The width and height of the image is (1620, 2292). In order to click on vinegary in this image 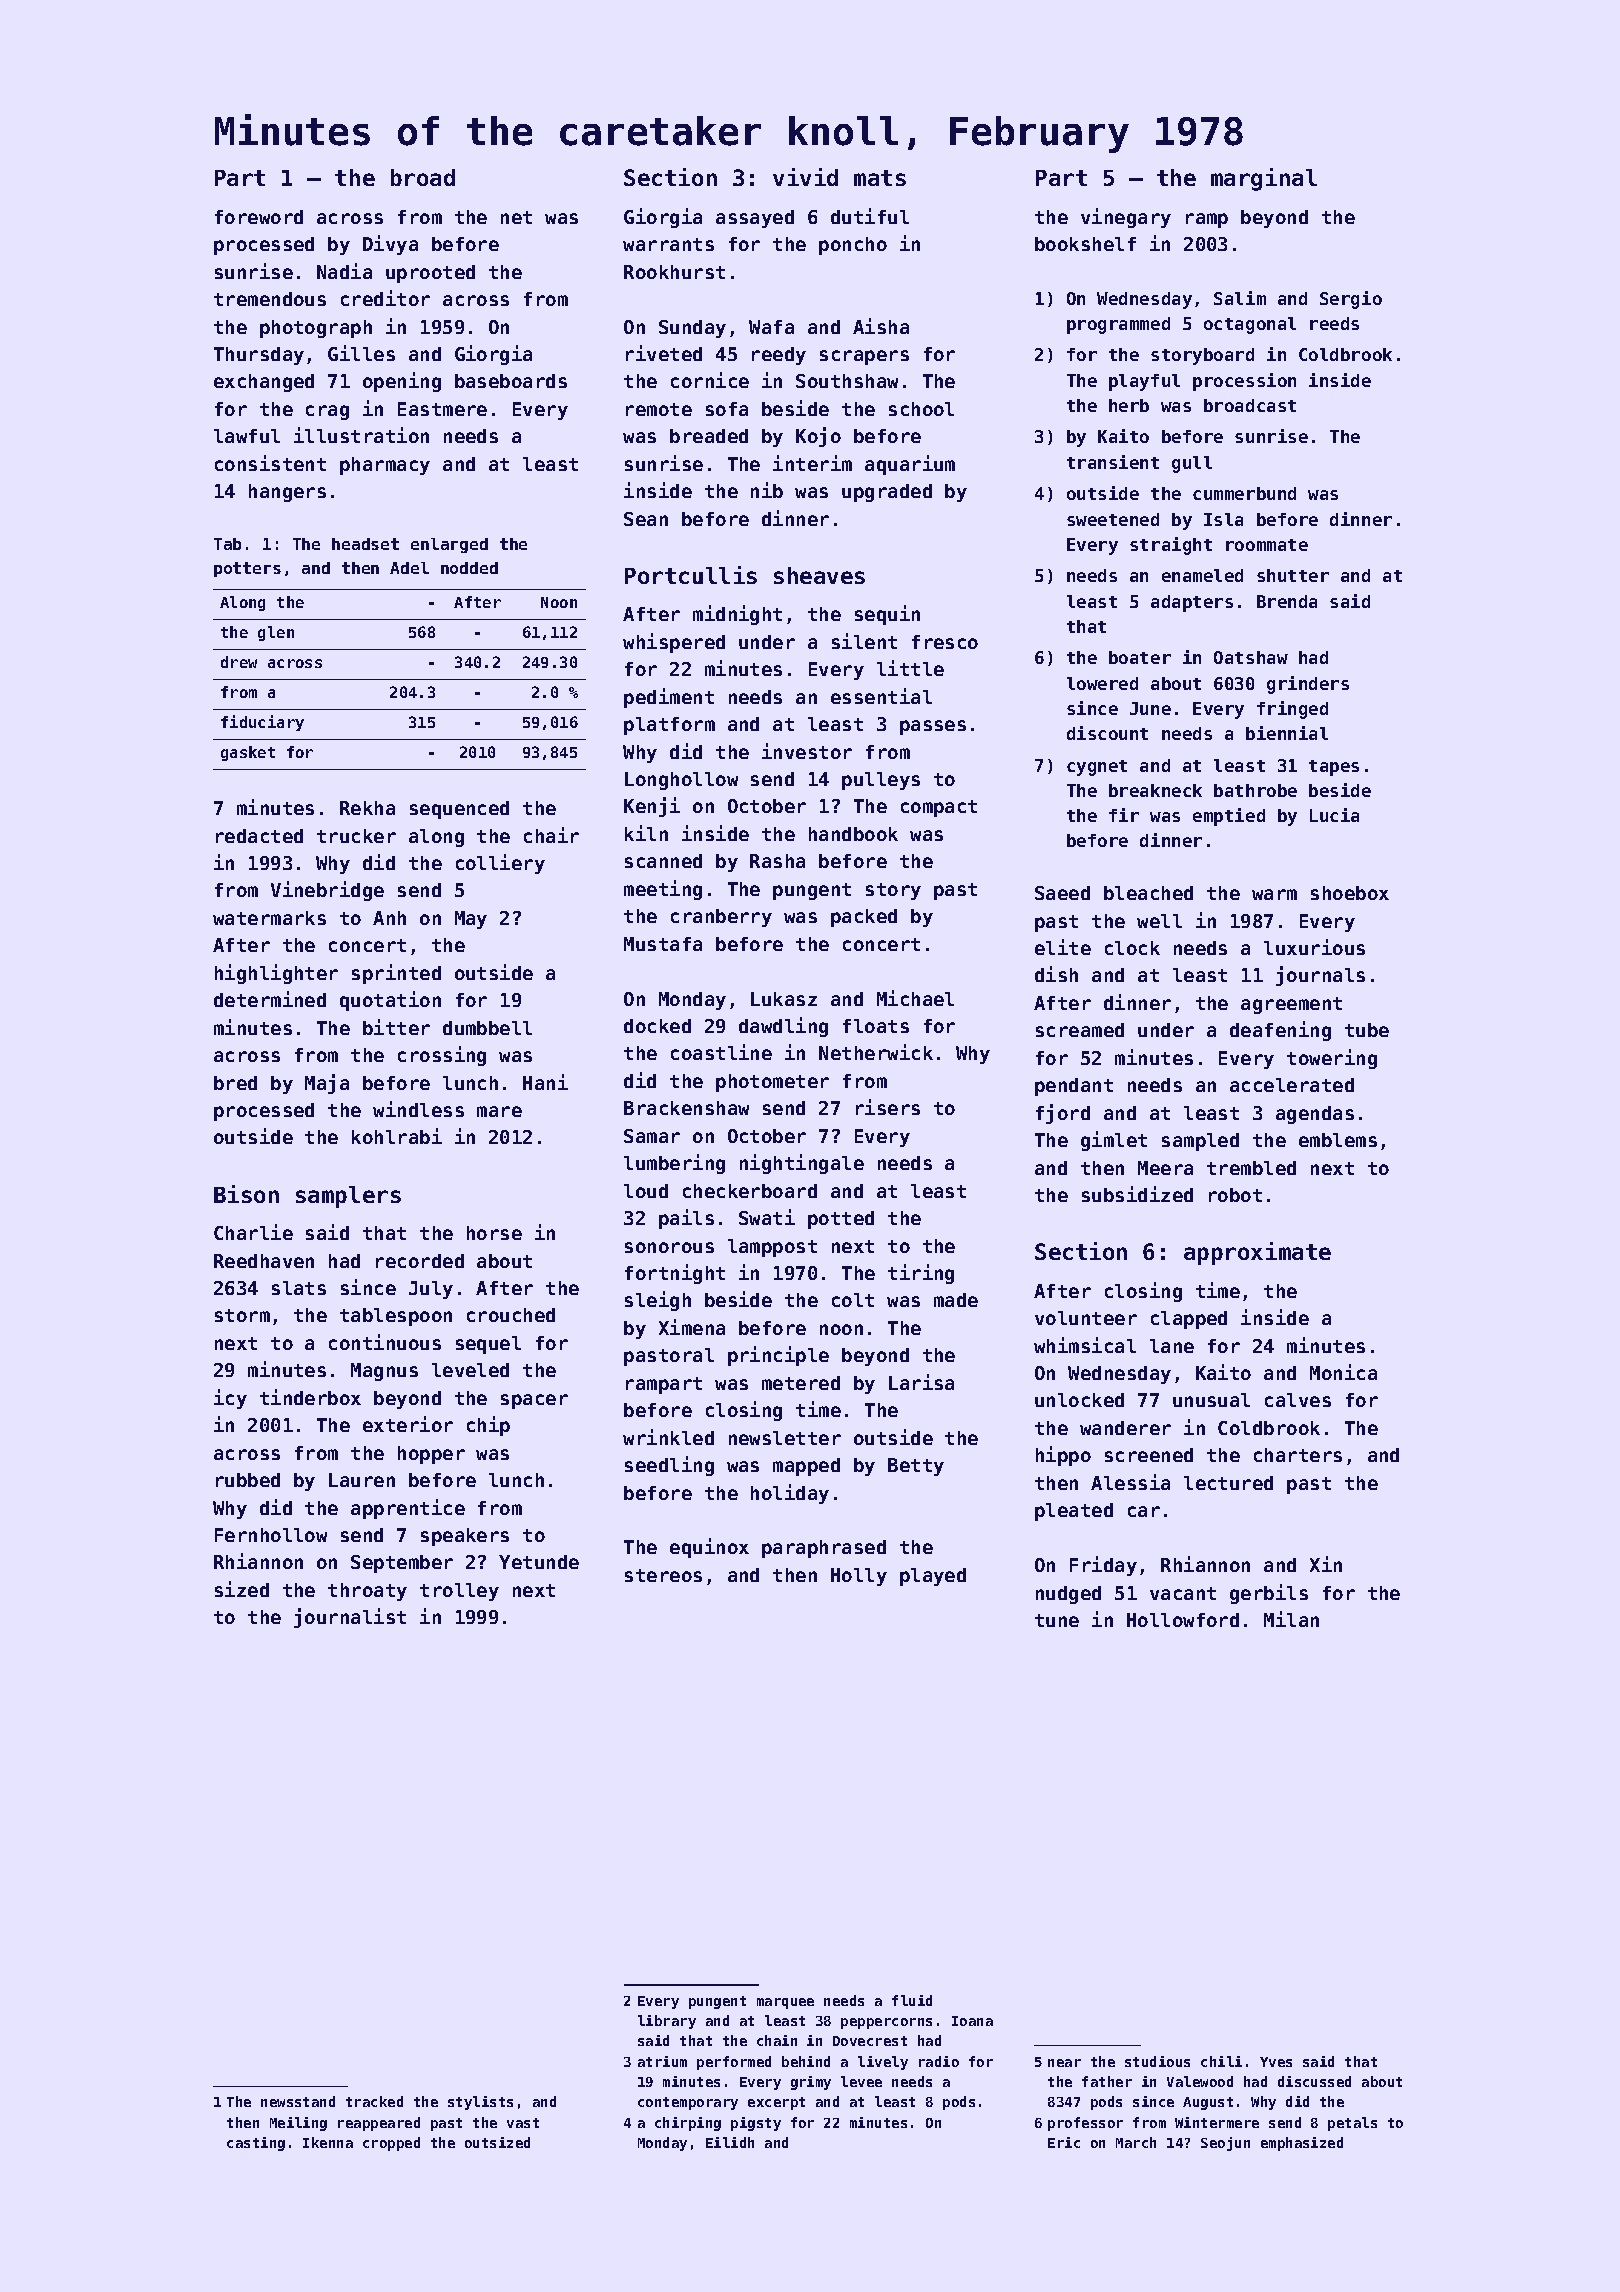, I will do `click(1126, 218)`.
